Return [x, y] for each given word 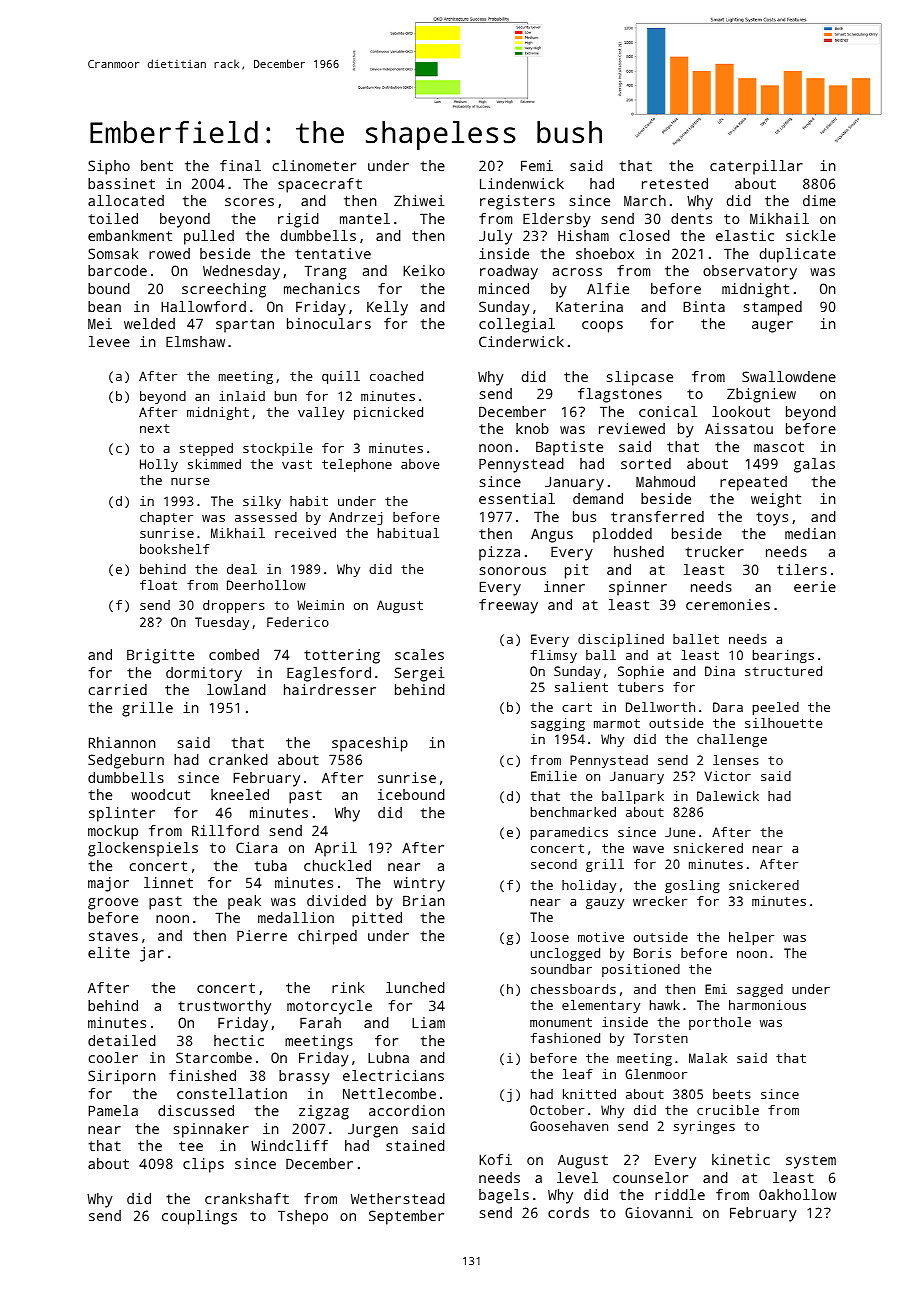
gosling [692, 886]
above [420, 464]
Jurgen [373, 1131]
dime [819, 200]
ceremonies [728, 604]
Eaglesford [329, 674]
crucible [728, 1110]
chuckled [337, 865]
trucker [715, 551]
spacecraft [320, 185]
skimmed [214, 464]
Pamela [113, 1110]
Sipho [109, 167]
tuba [271, 865]
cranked [238, 759]
